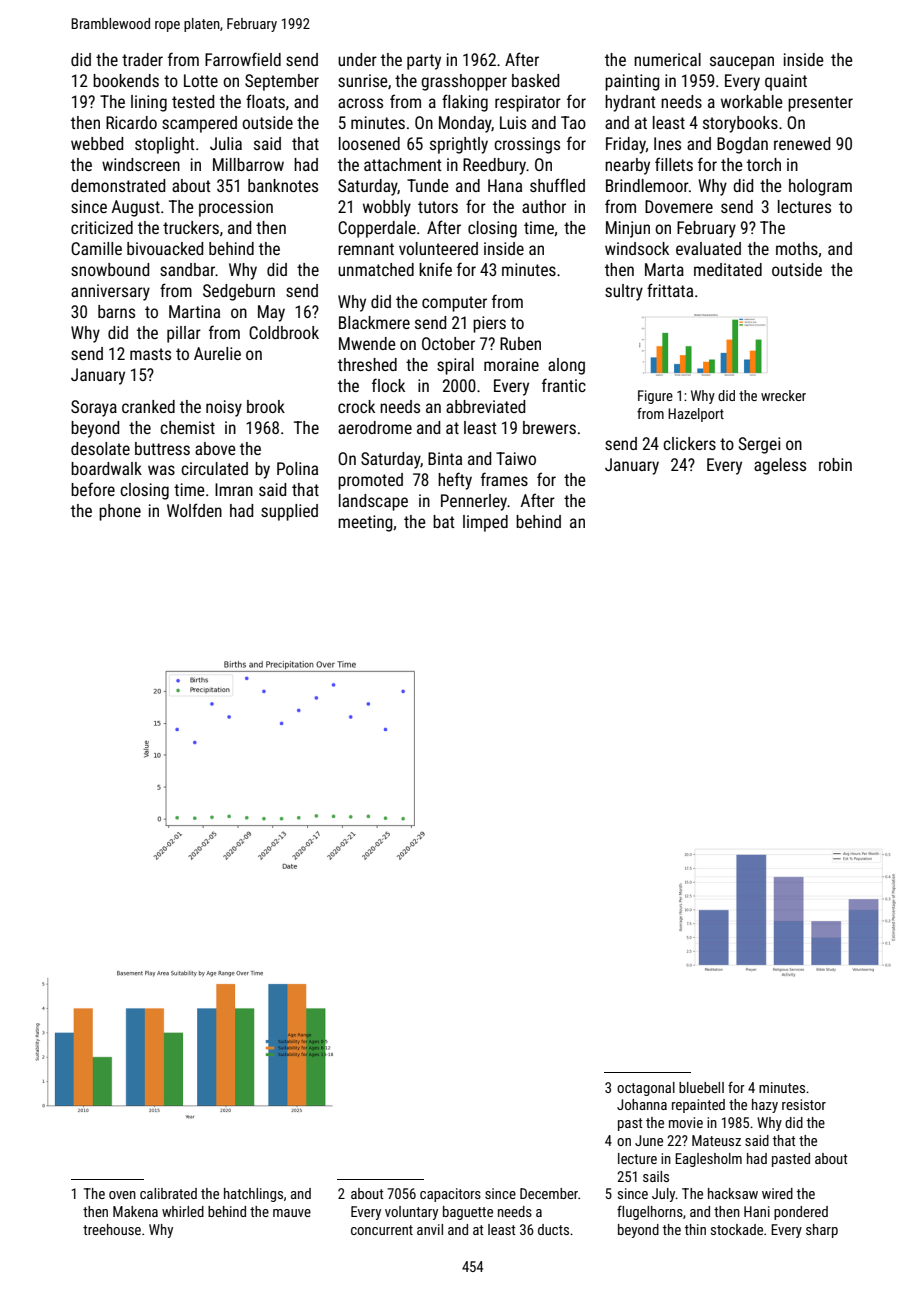 Image resolution: width=924 pixels, height=1308 pixels. What do you see at coordinates (283, 185) in the document?
I see `banknotes` at bounding box center [283, 185].
